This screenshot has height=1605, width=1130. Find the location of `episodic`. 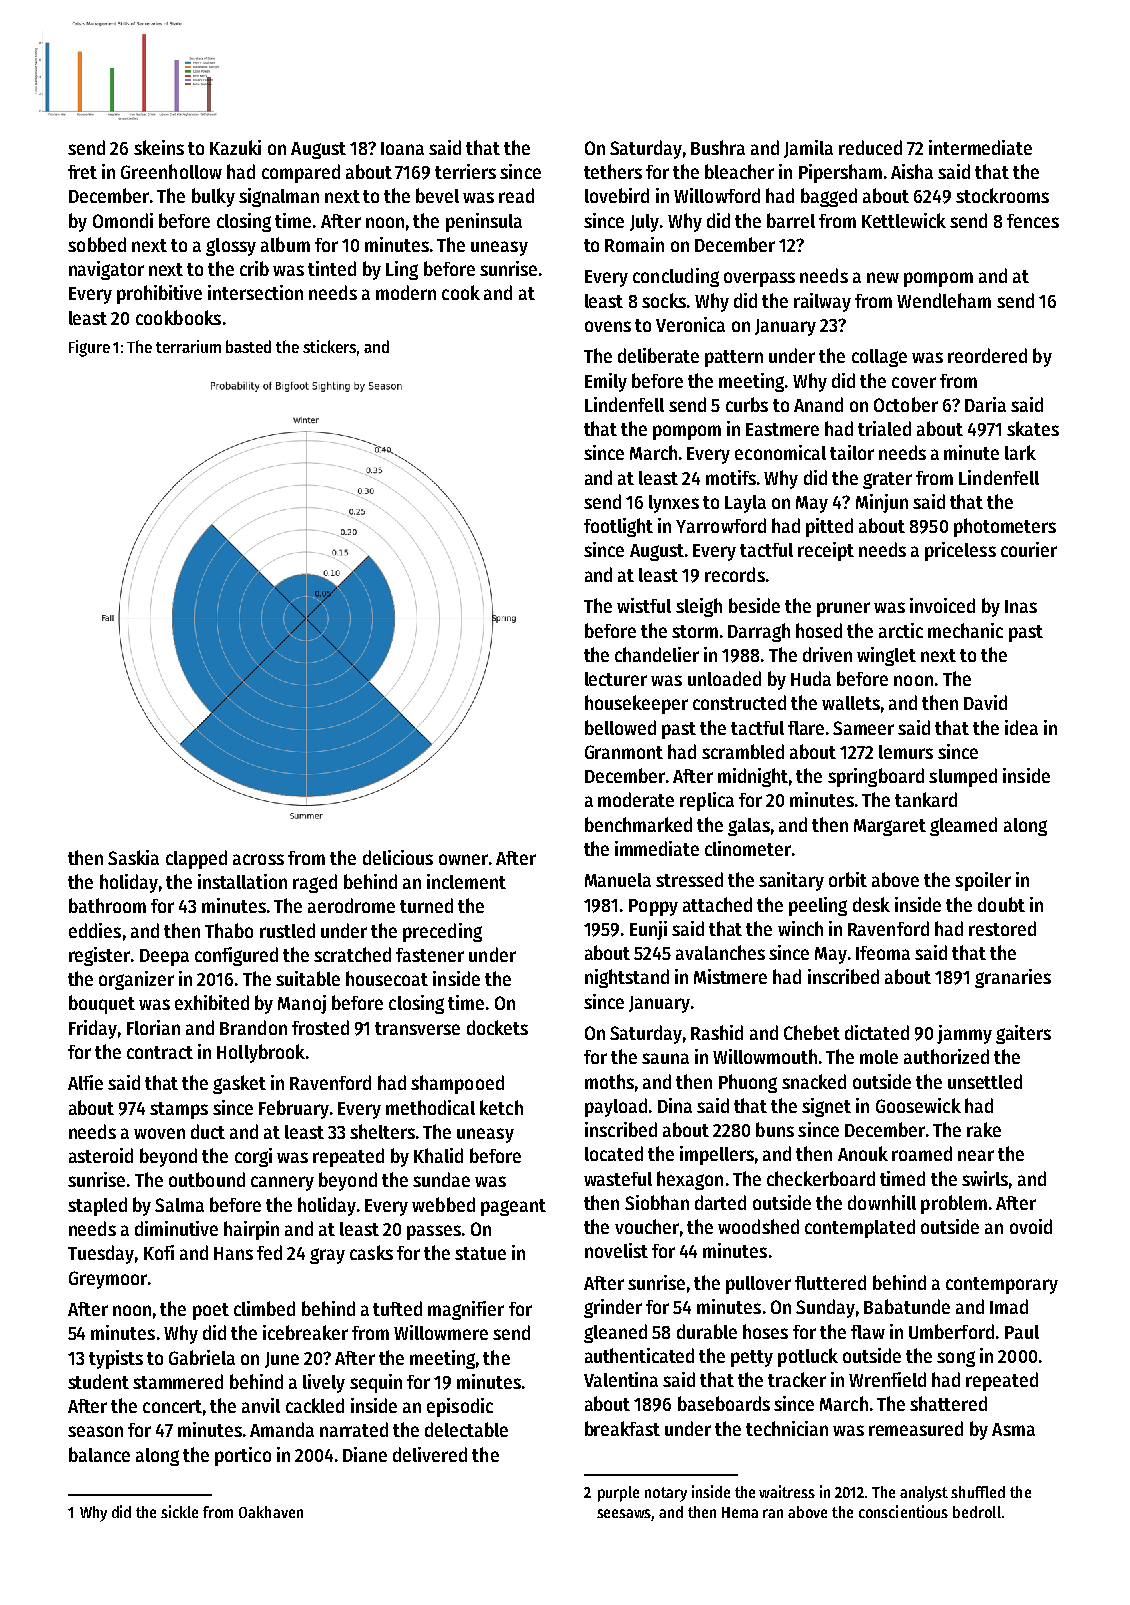

episodic is located at coordinates (460, 1407).
